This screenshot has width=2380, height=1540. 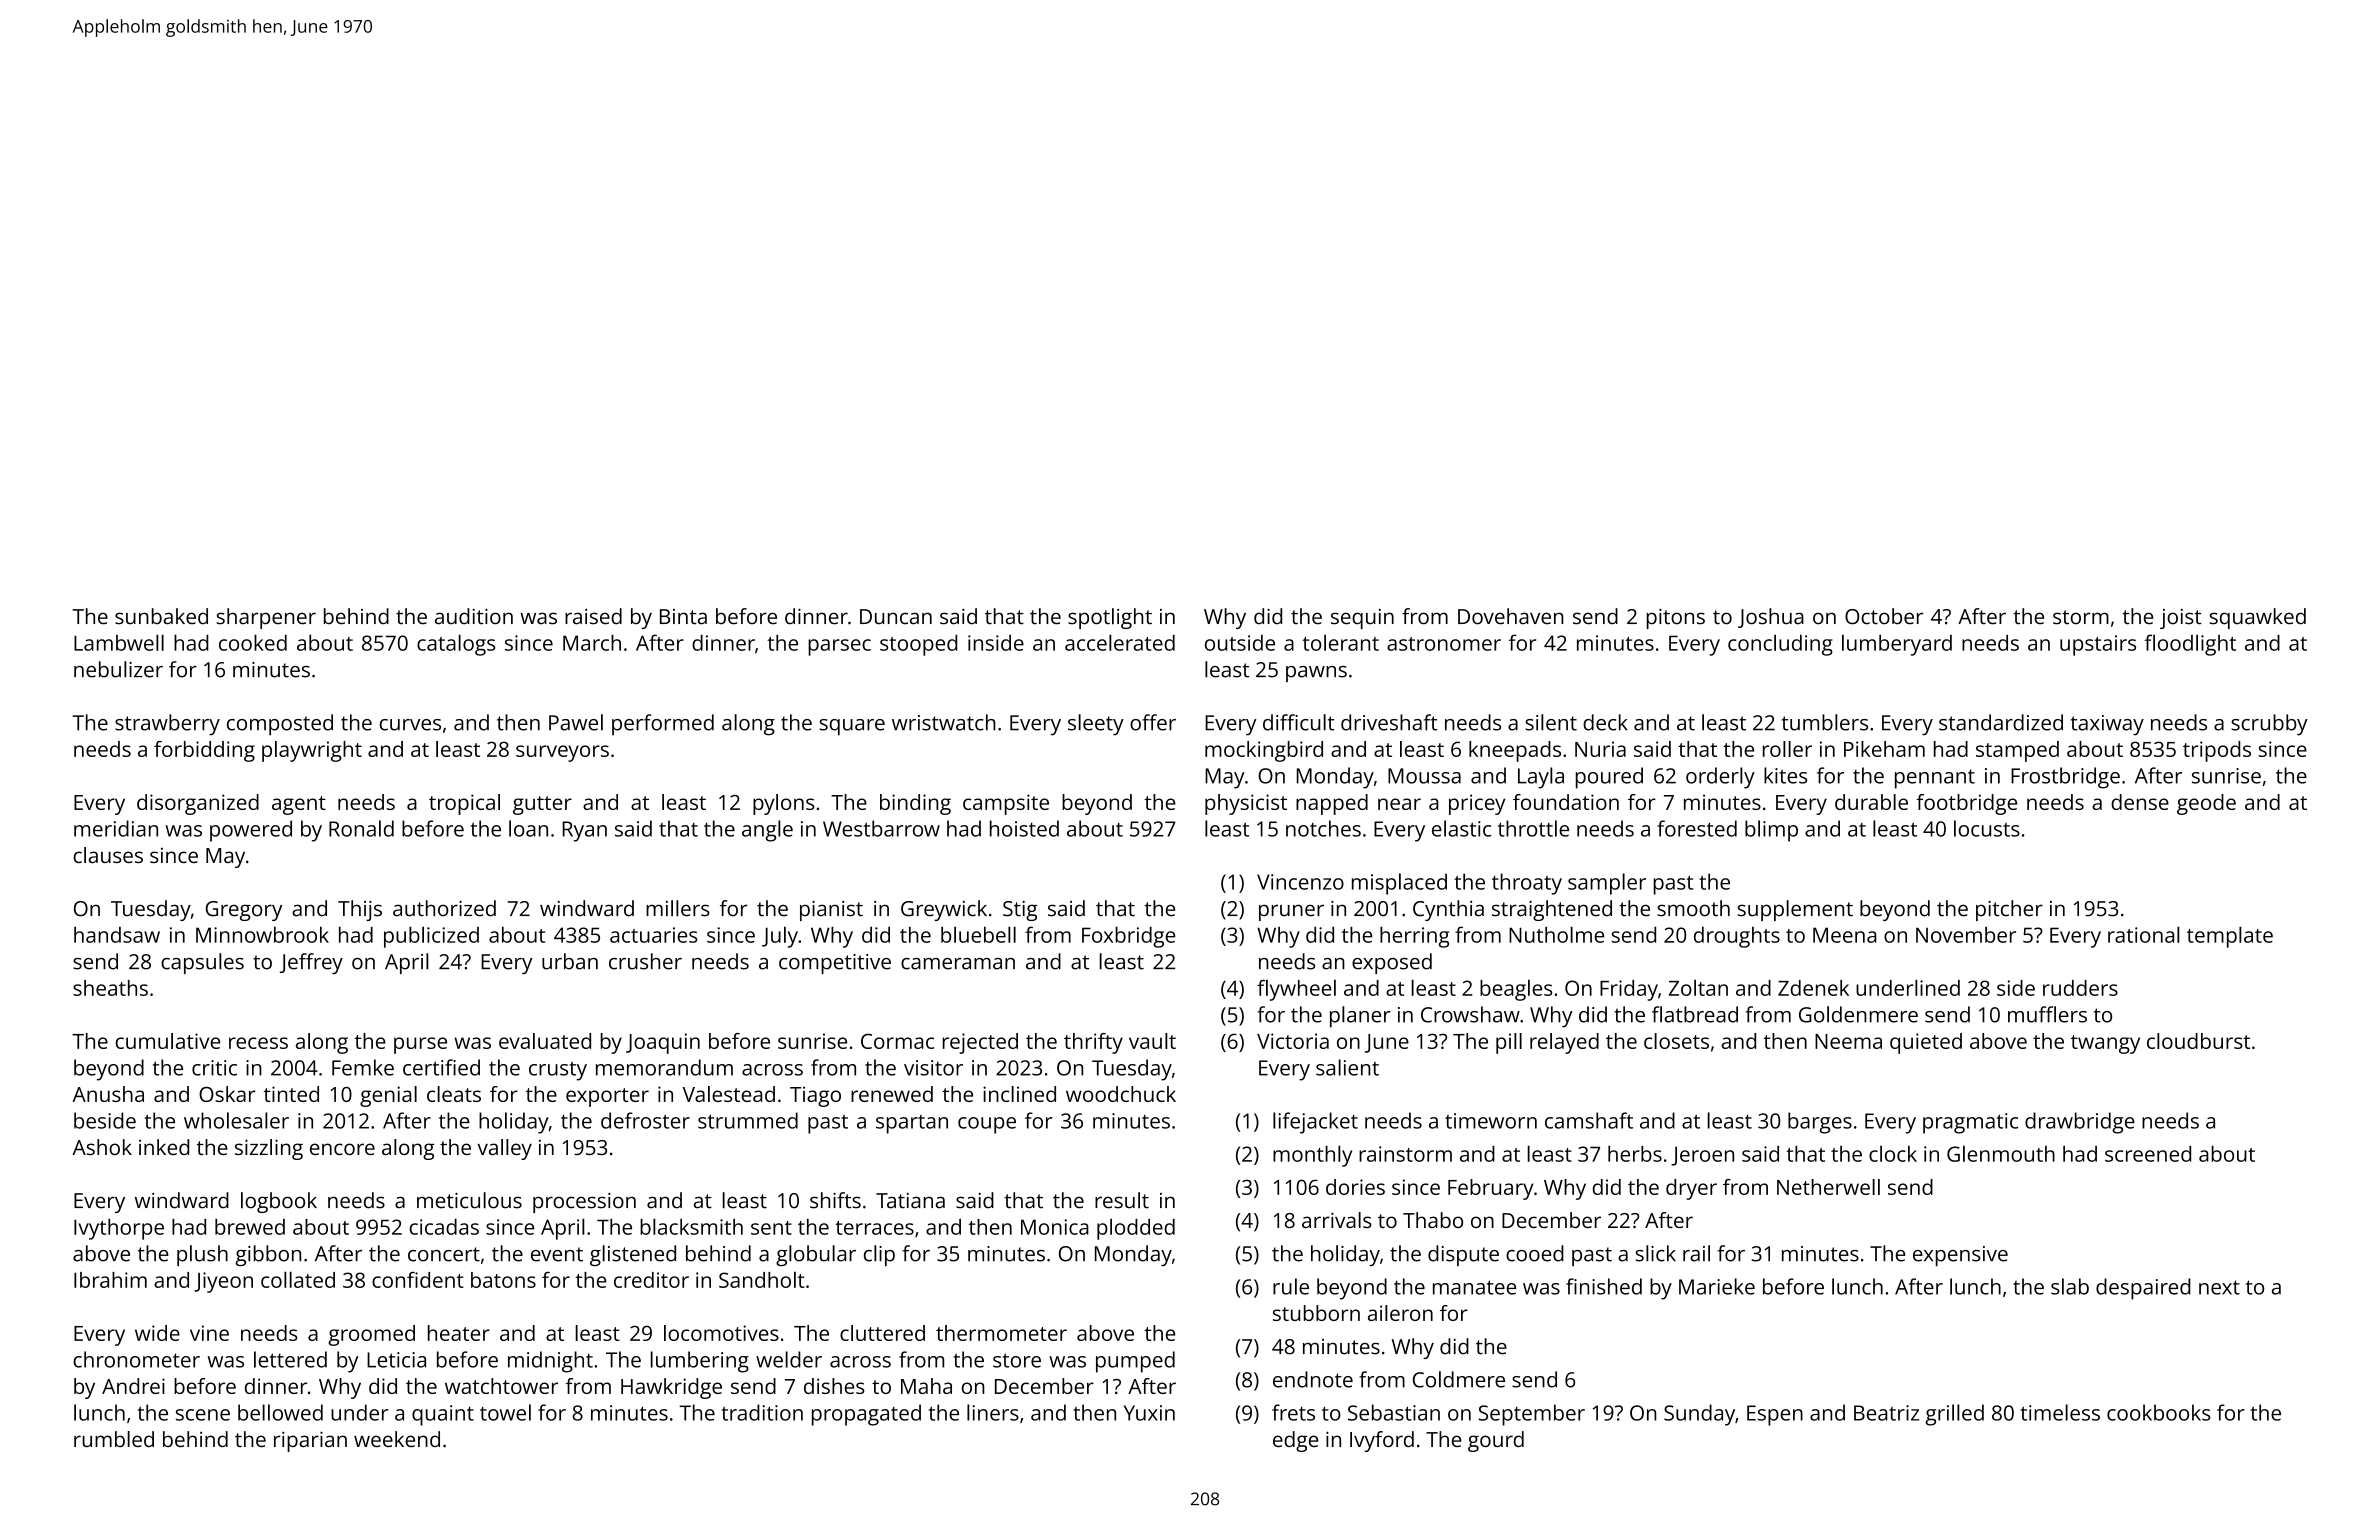 What do you see at coordinates (2148, 1154) in the screenshot?
I see `screened` at bounding box center [2148, 1154].
